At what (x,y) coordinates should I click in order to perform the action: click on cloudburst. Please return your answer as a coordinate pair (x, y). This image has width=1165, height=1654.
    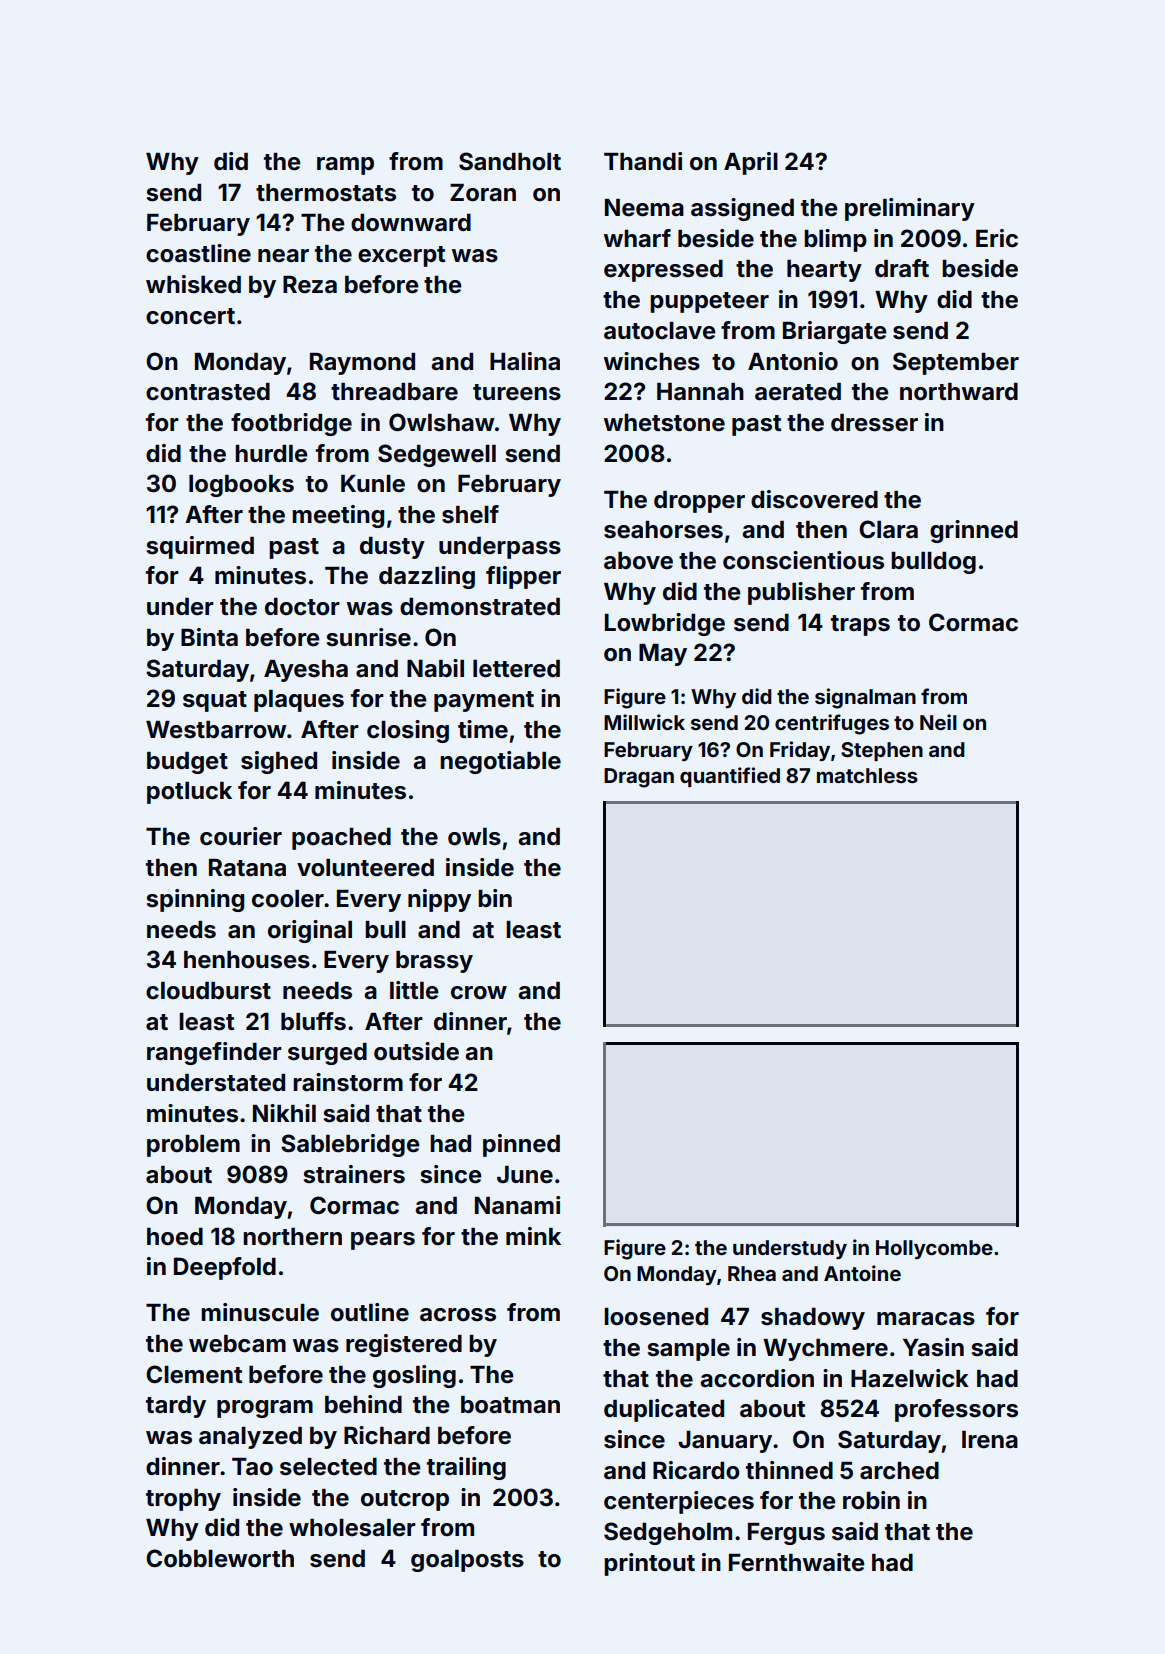
    Looking at the image, I should click on (208, 991).
